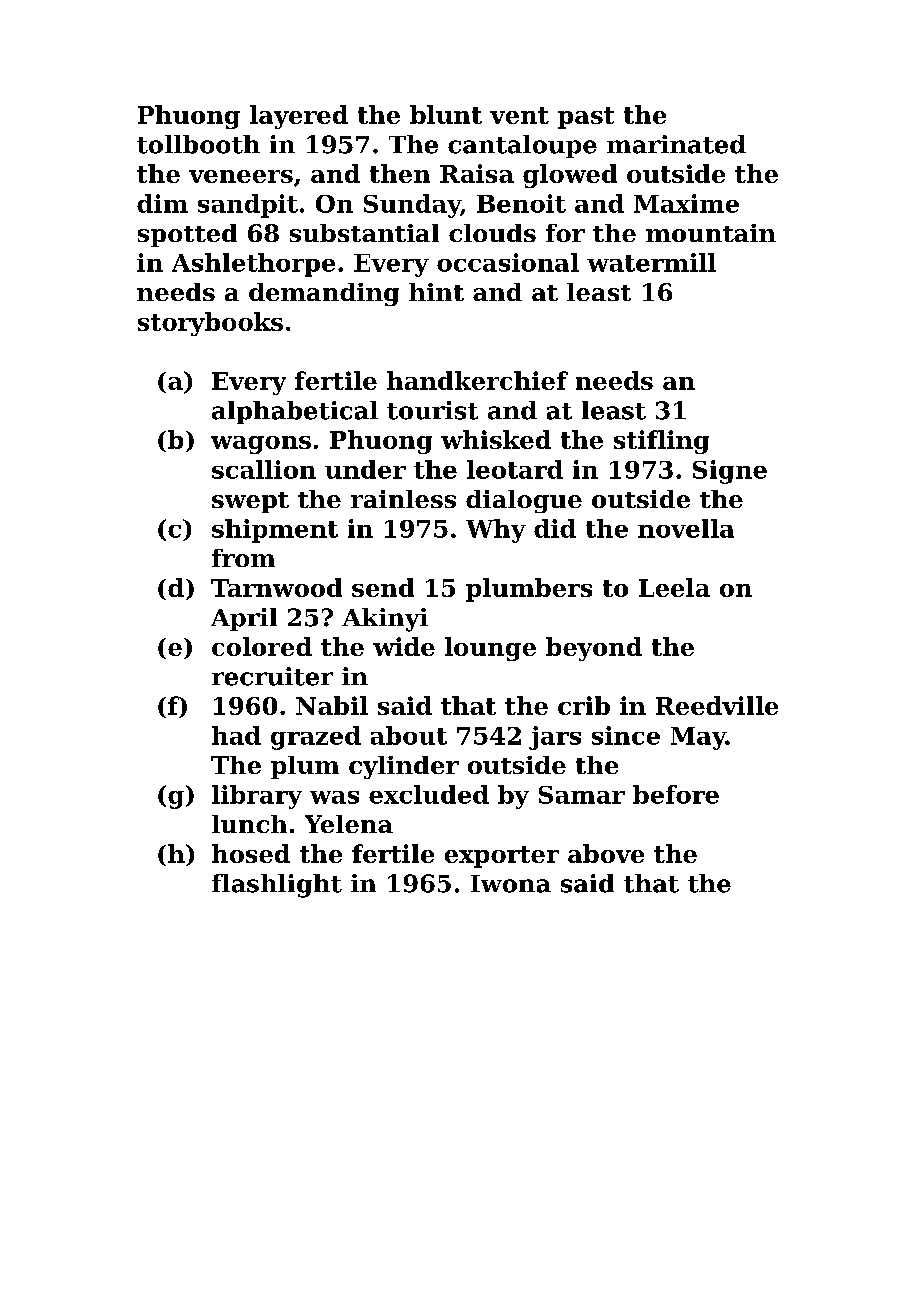 The height and width of the screenshot is (1311, 924). What do you see at coordinates (730, 472) in the screenshot?
I see `Signe` at bounding box center [730, 472].
